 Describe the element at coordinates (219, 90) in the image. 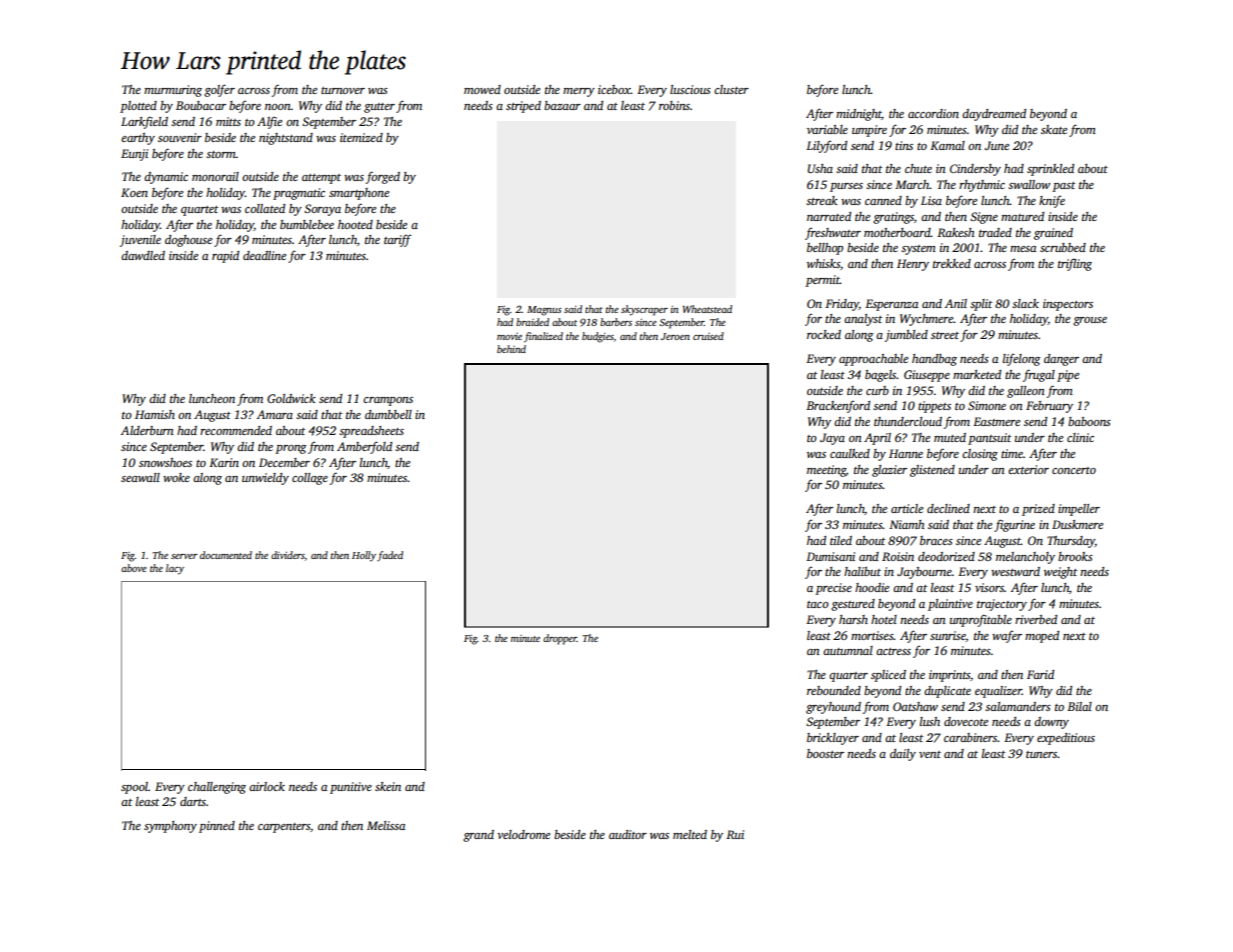

I see `golfer` at that location.
